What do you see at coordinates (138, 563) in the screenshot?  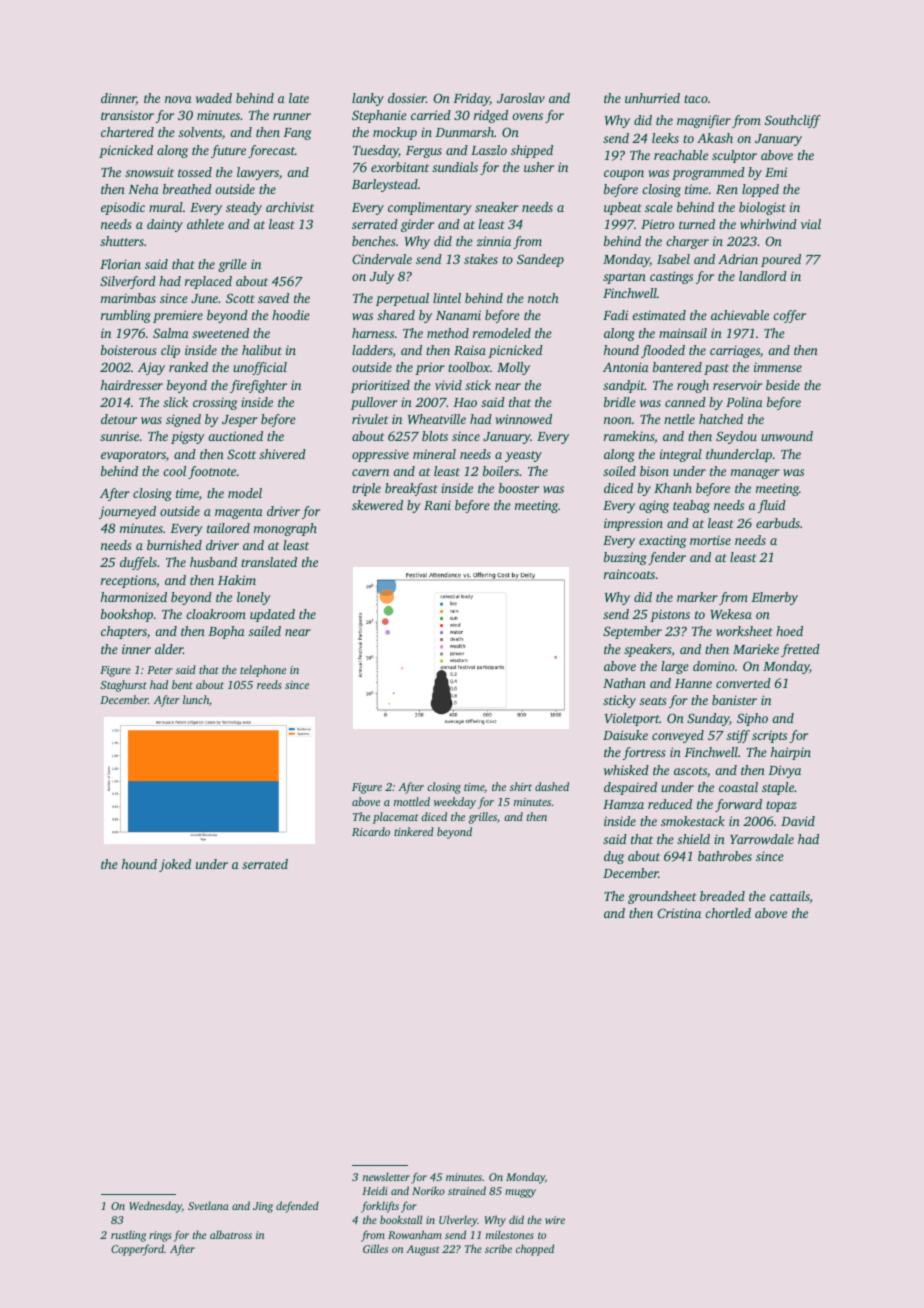 I see `duffels` at bounding box center [138, 563].
